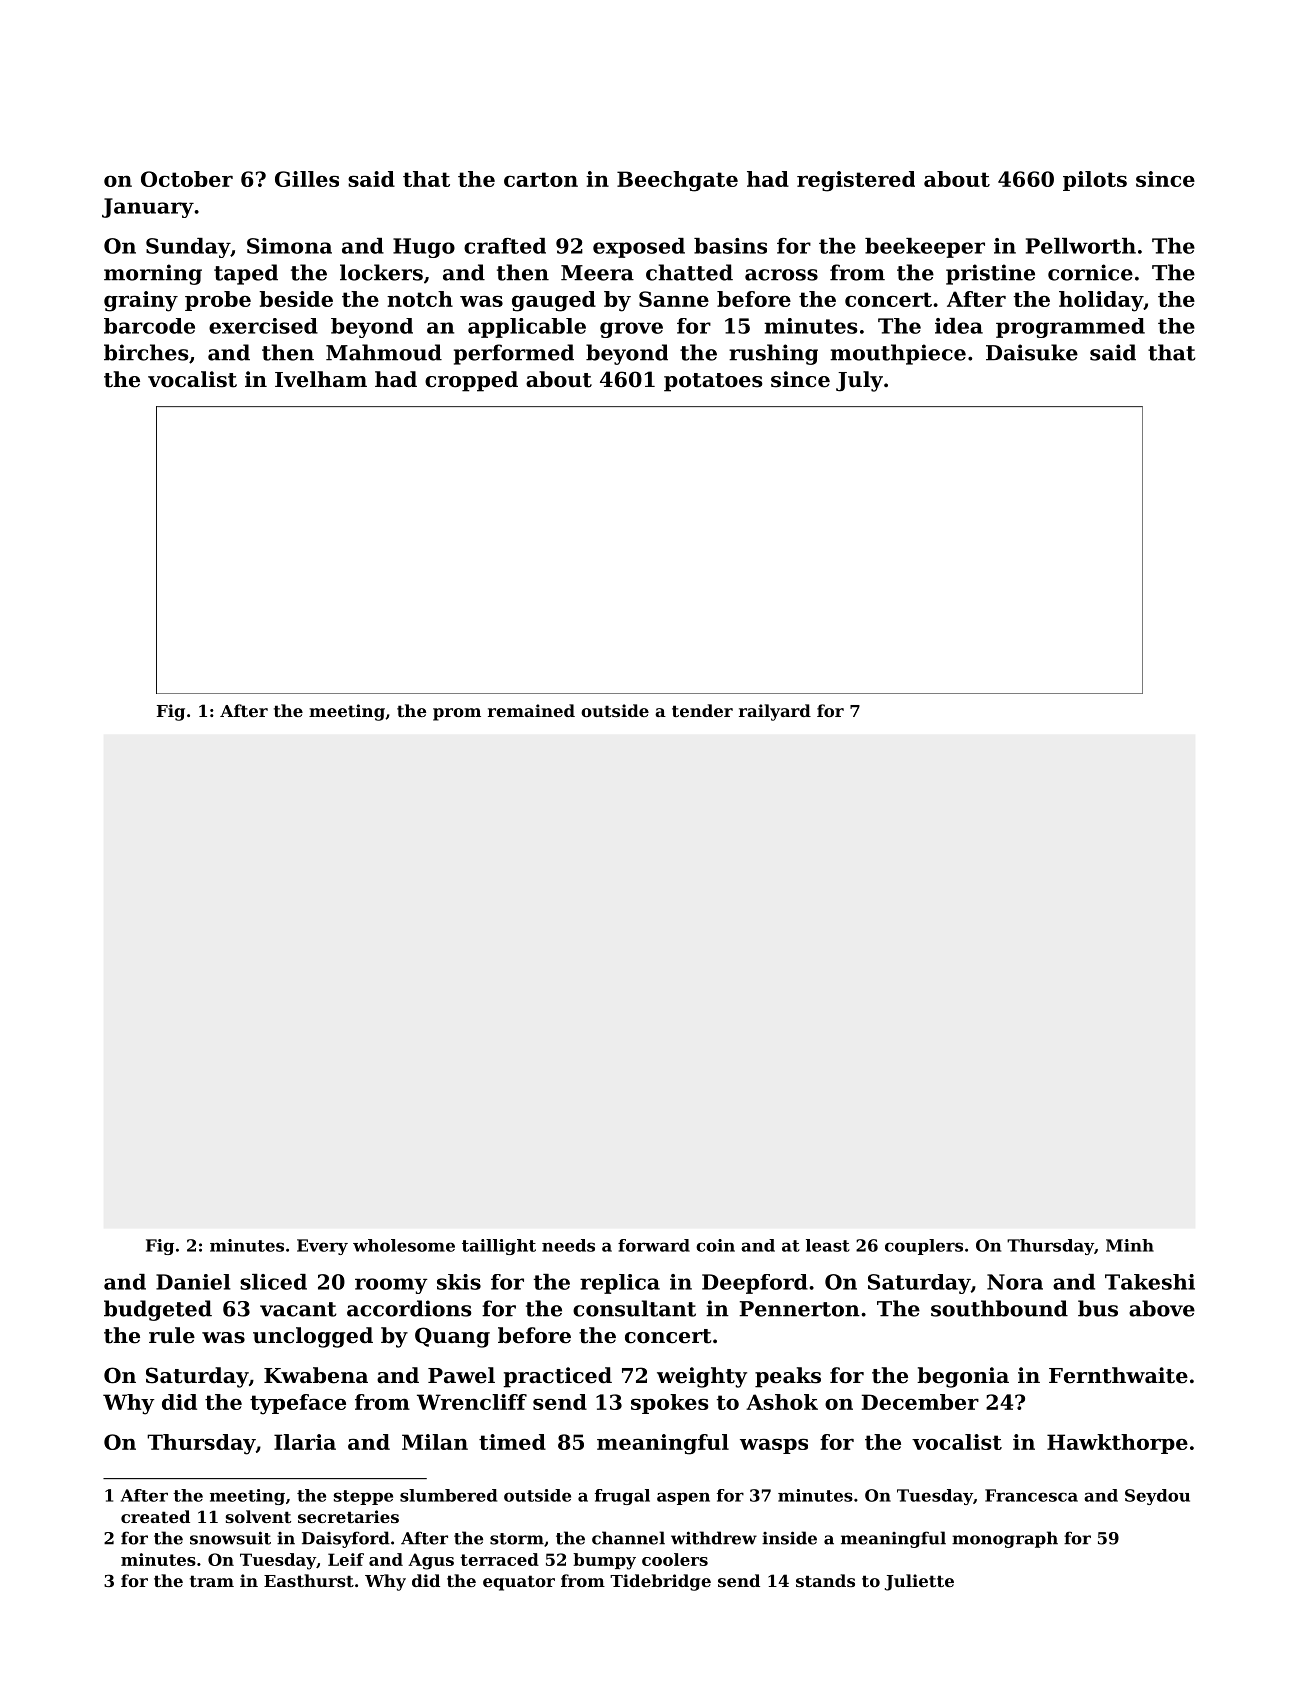 This page has height=1681, width=1299. Describe the element at coordinates (193, 1282) in the page. I see `Daniel` at that location.
